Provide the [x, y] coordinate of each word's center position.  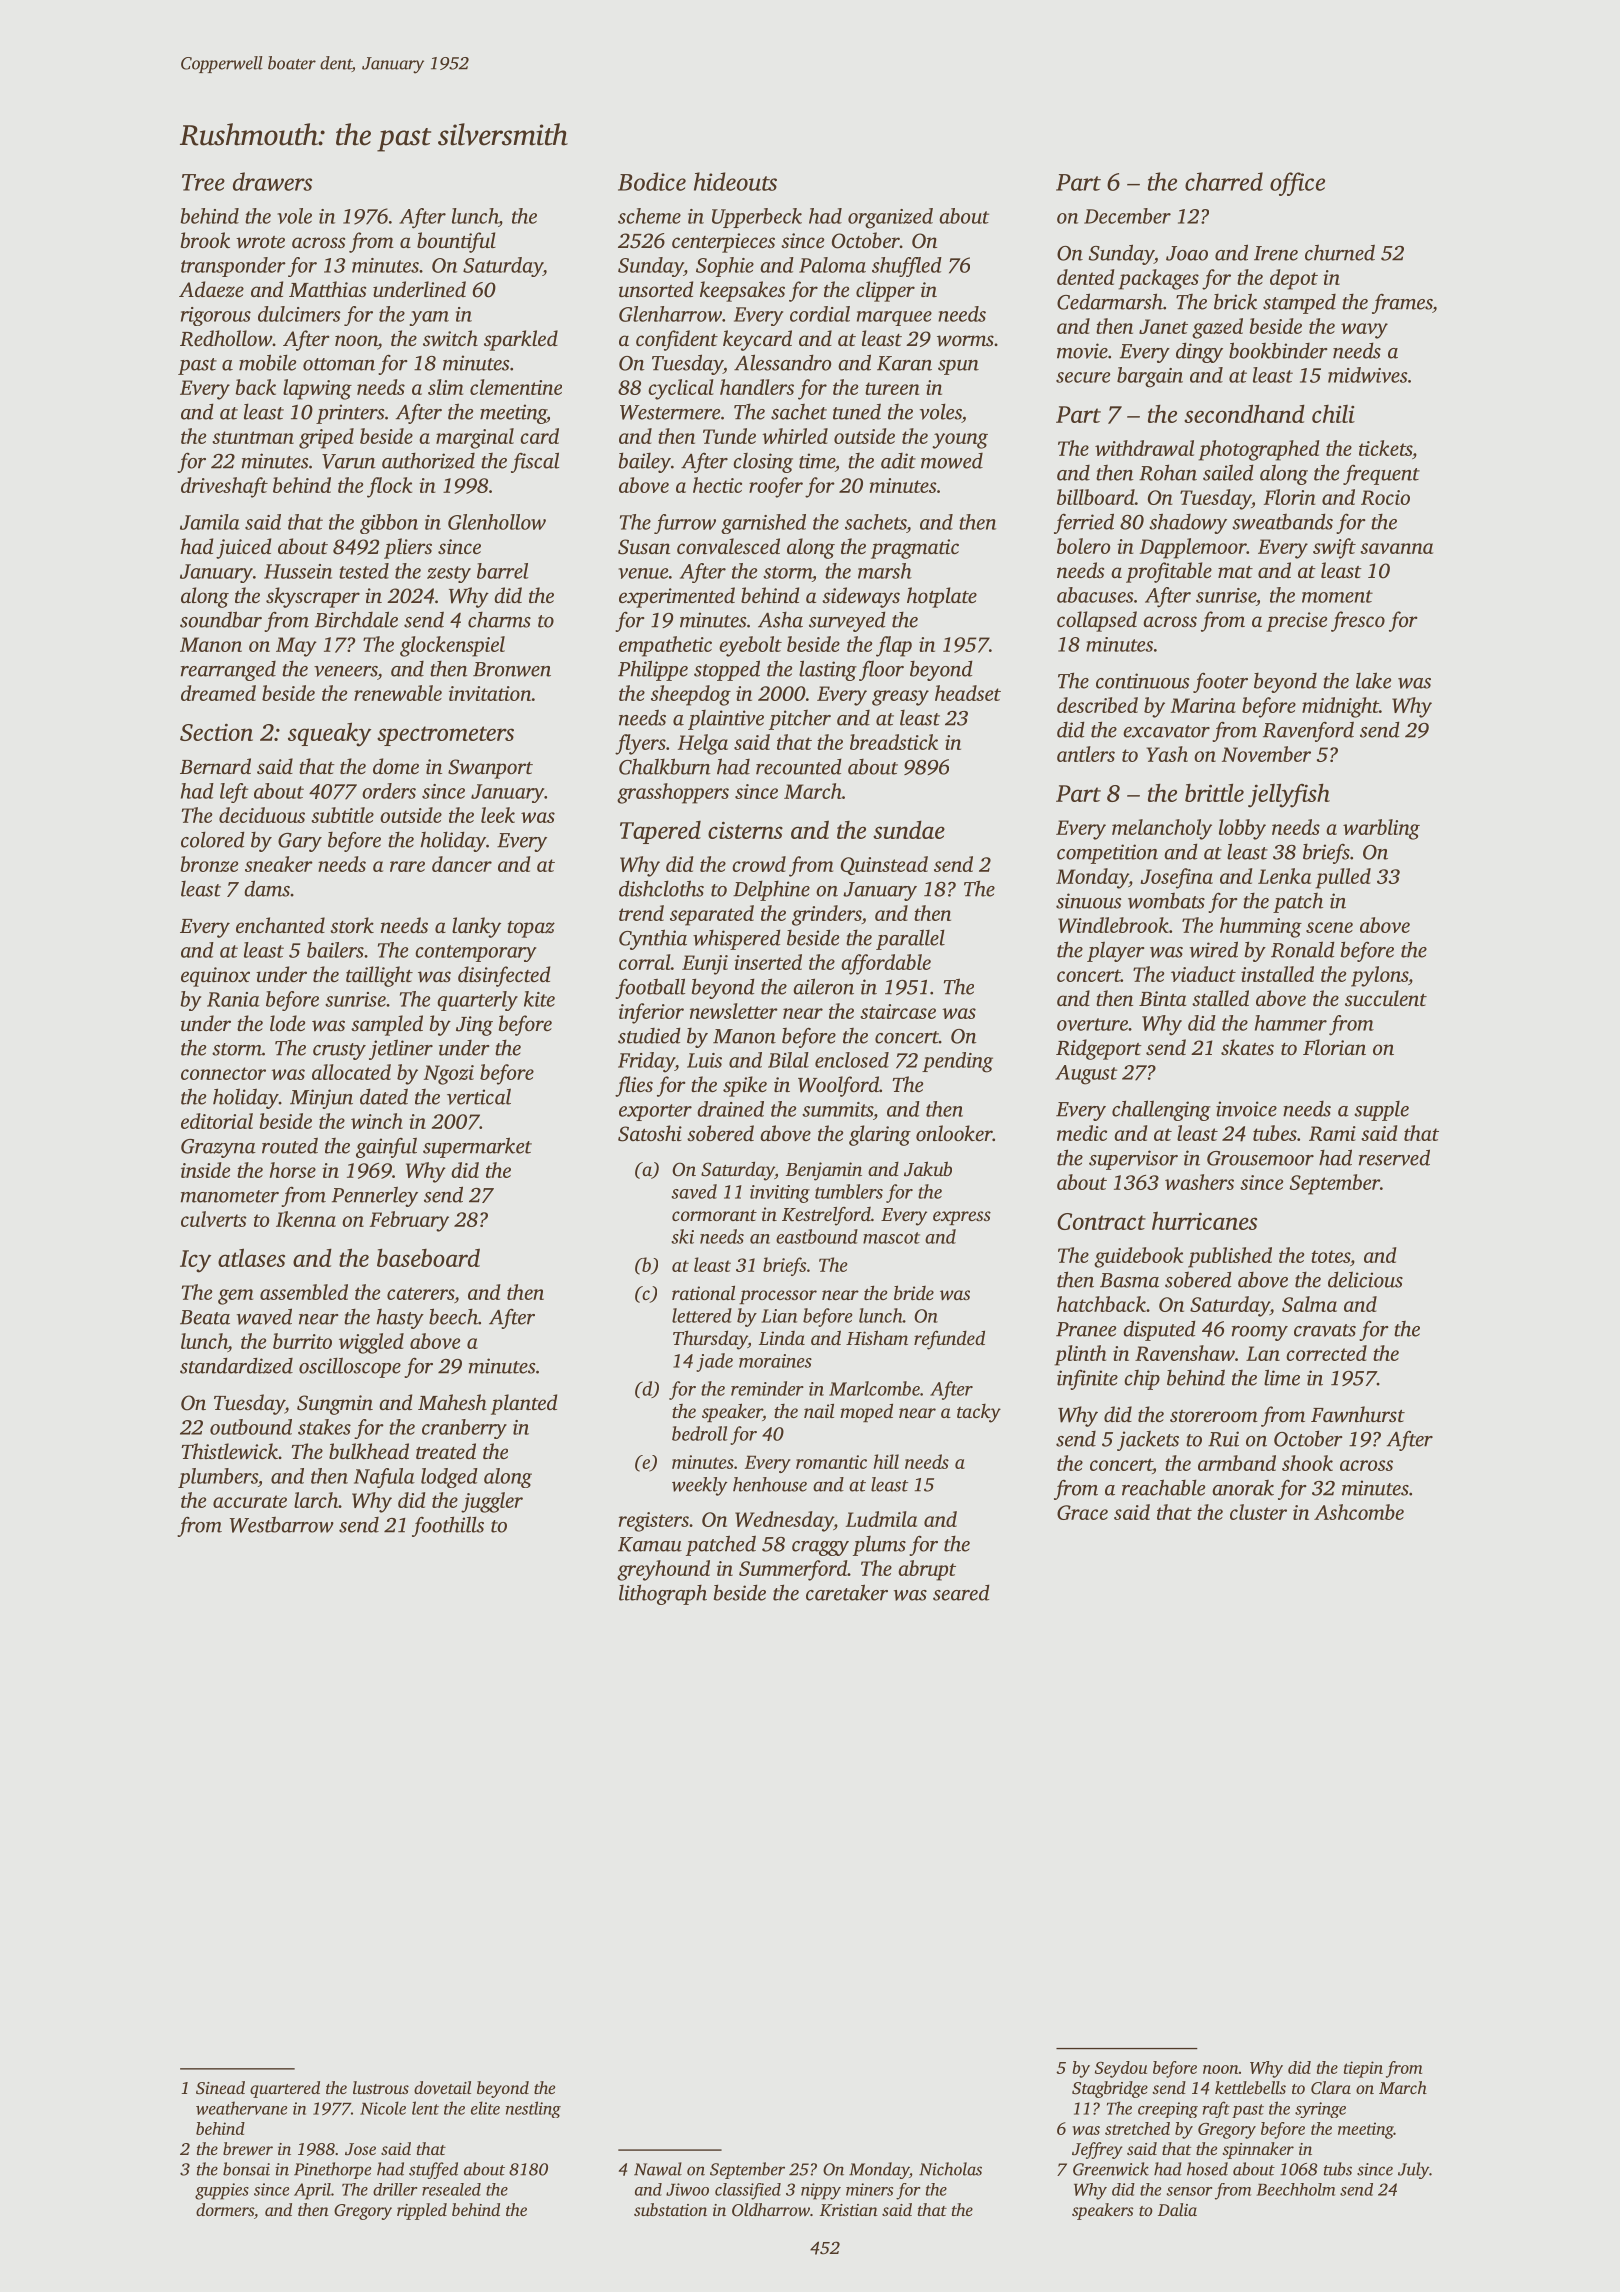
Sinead [220, 2088]
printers [350, 414]
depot [1294, 279]
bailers [335, 950]
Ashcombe [1359, 1512]
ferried [1084, 523]
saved [694, 1191]
